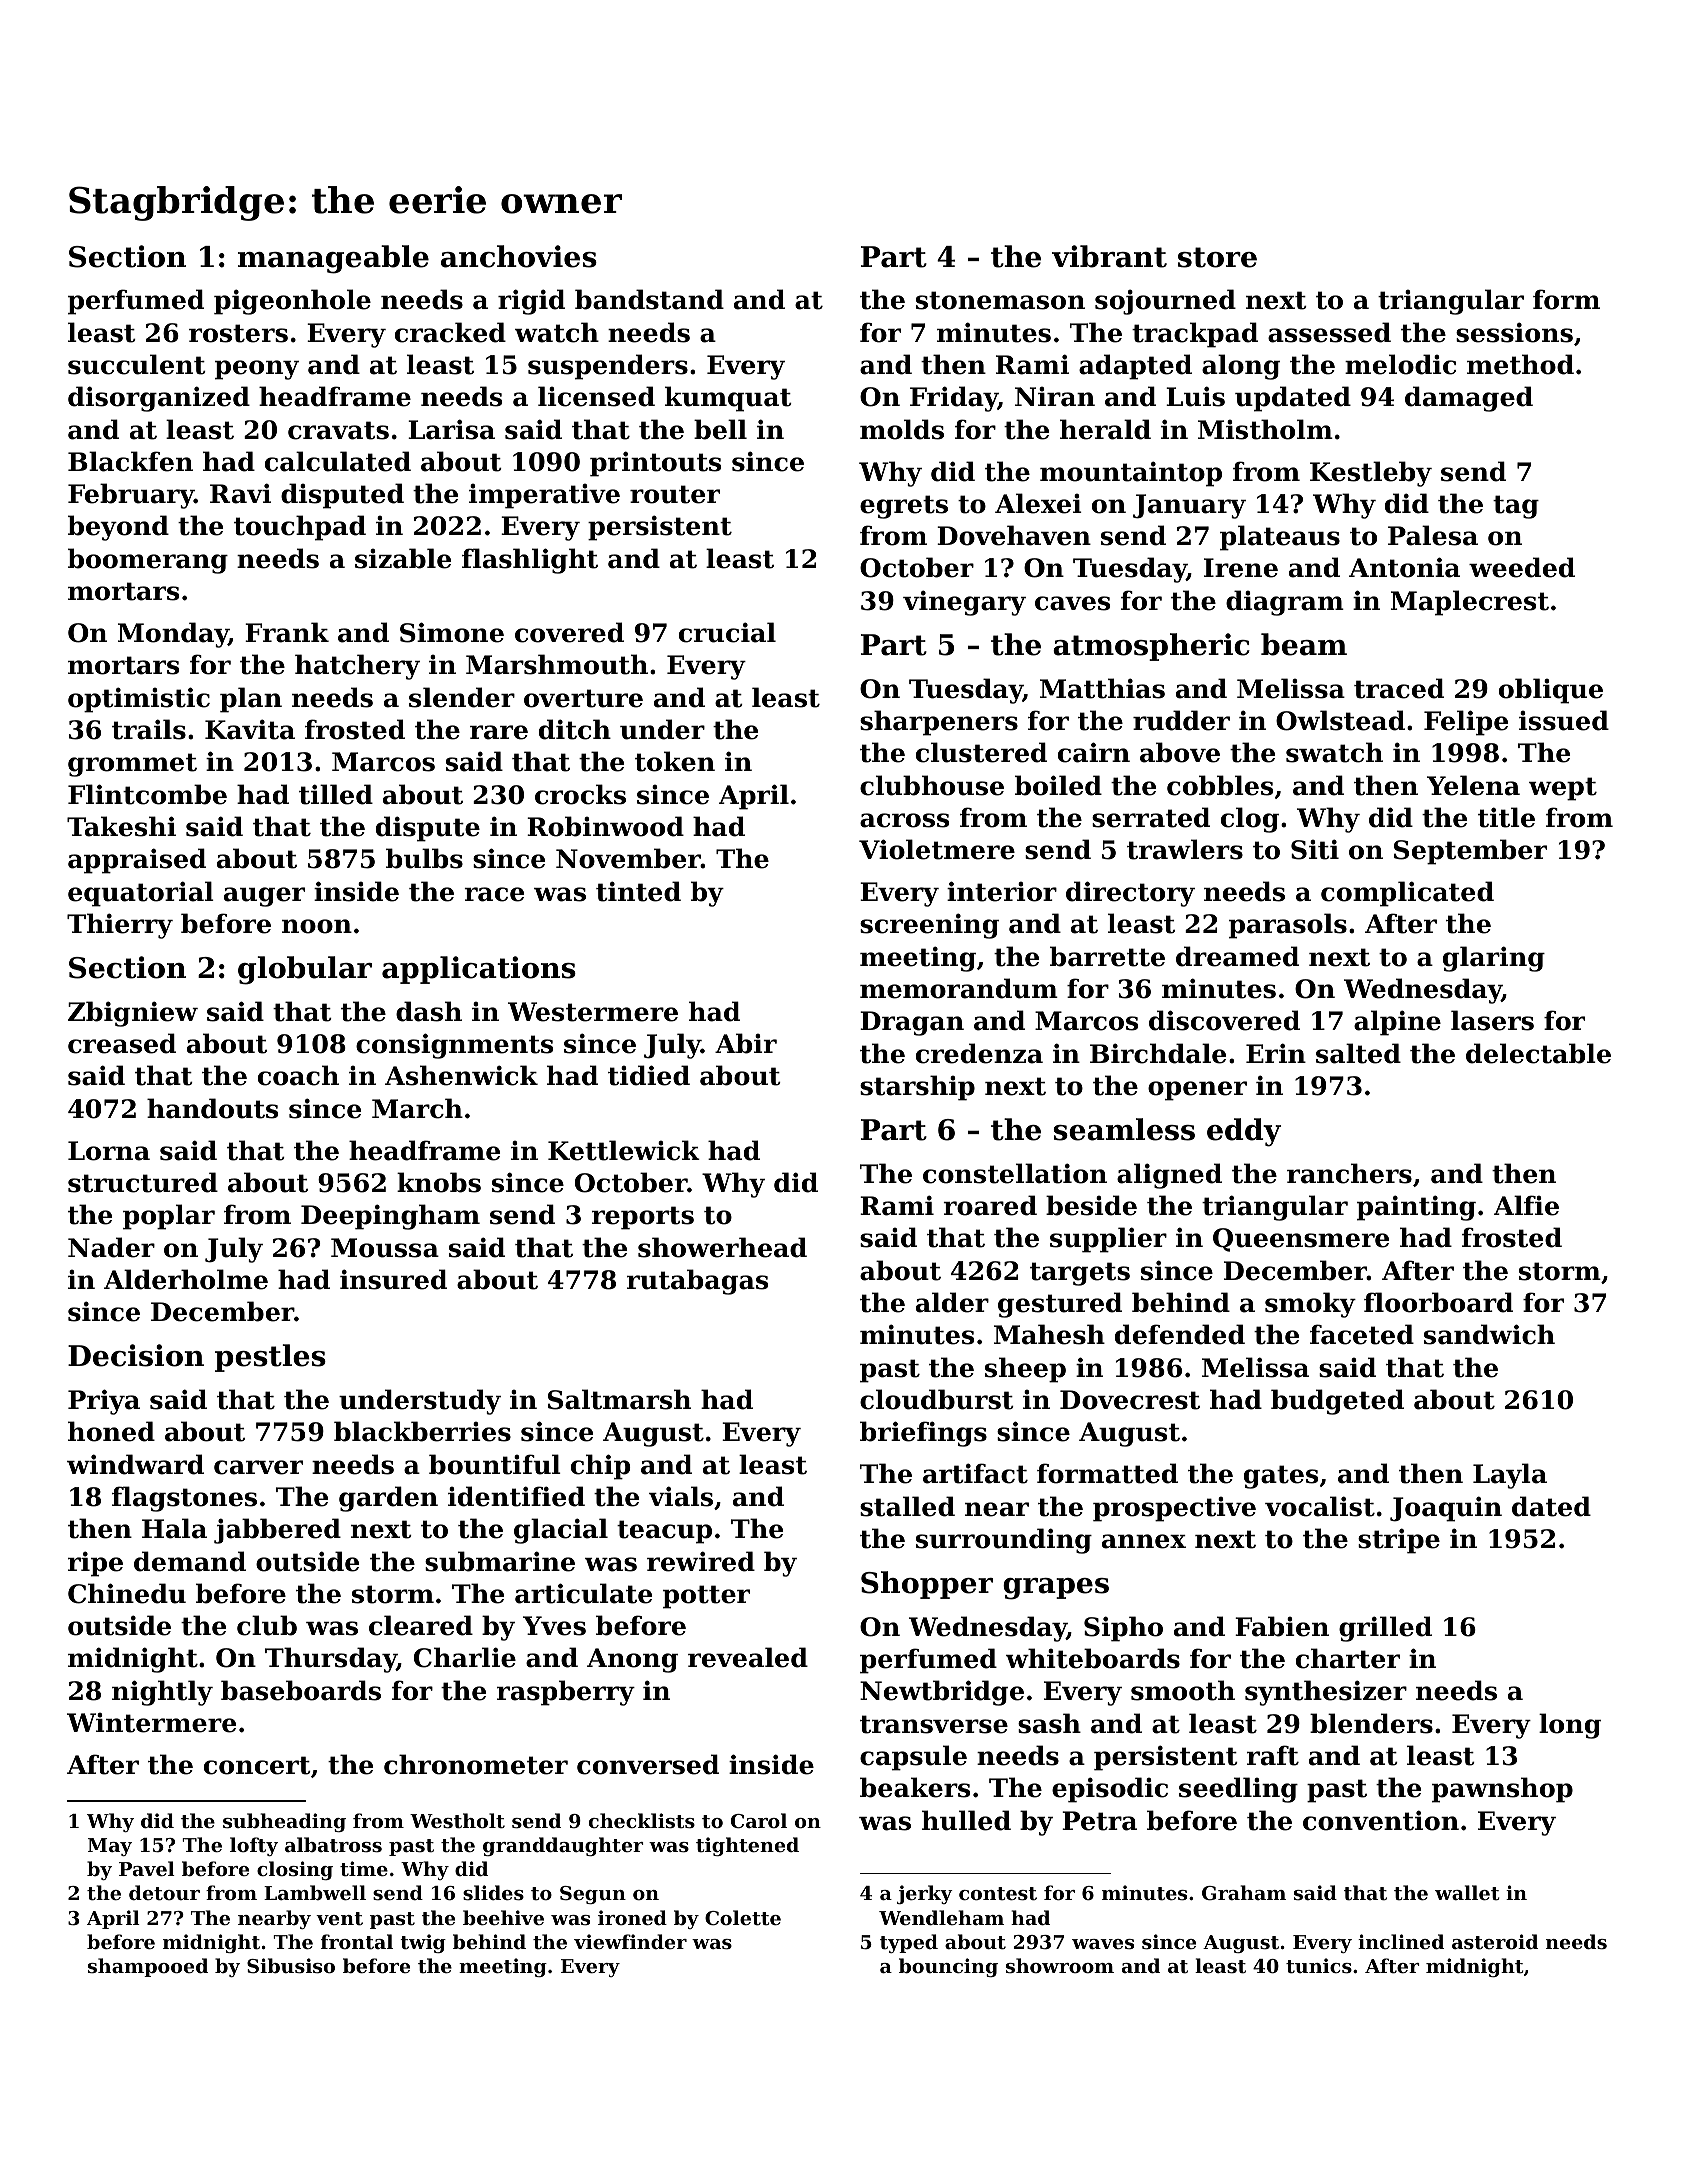 This document has width=1683, height=2178. I want to click on structured, so click(143, 1182).
